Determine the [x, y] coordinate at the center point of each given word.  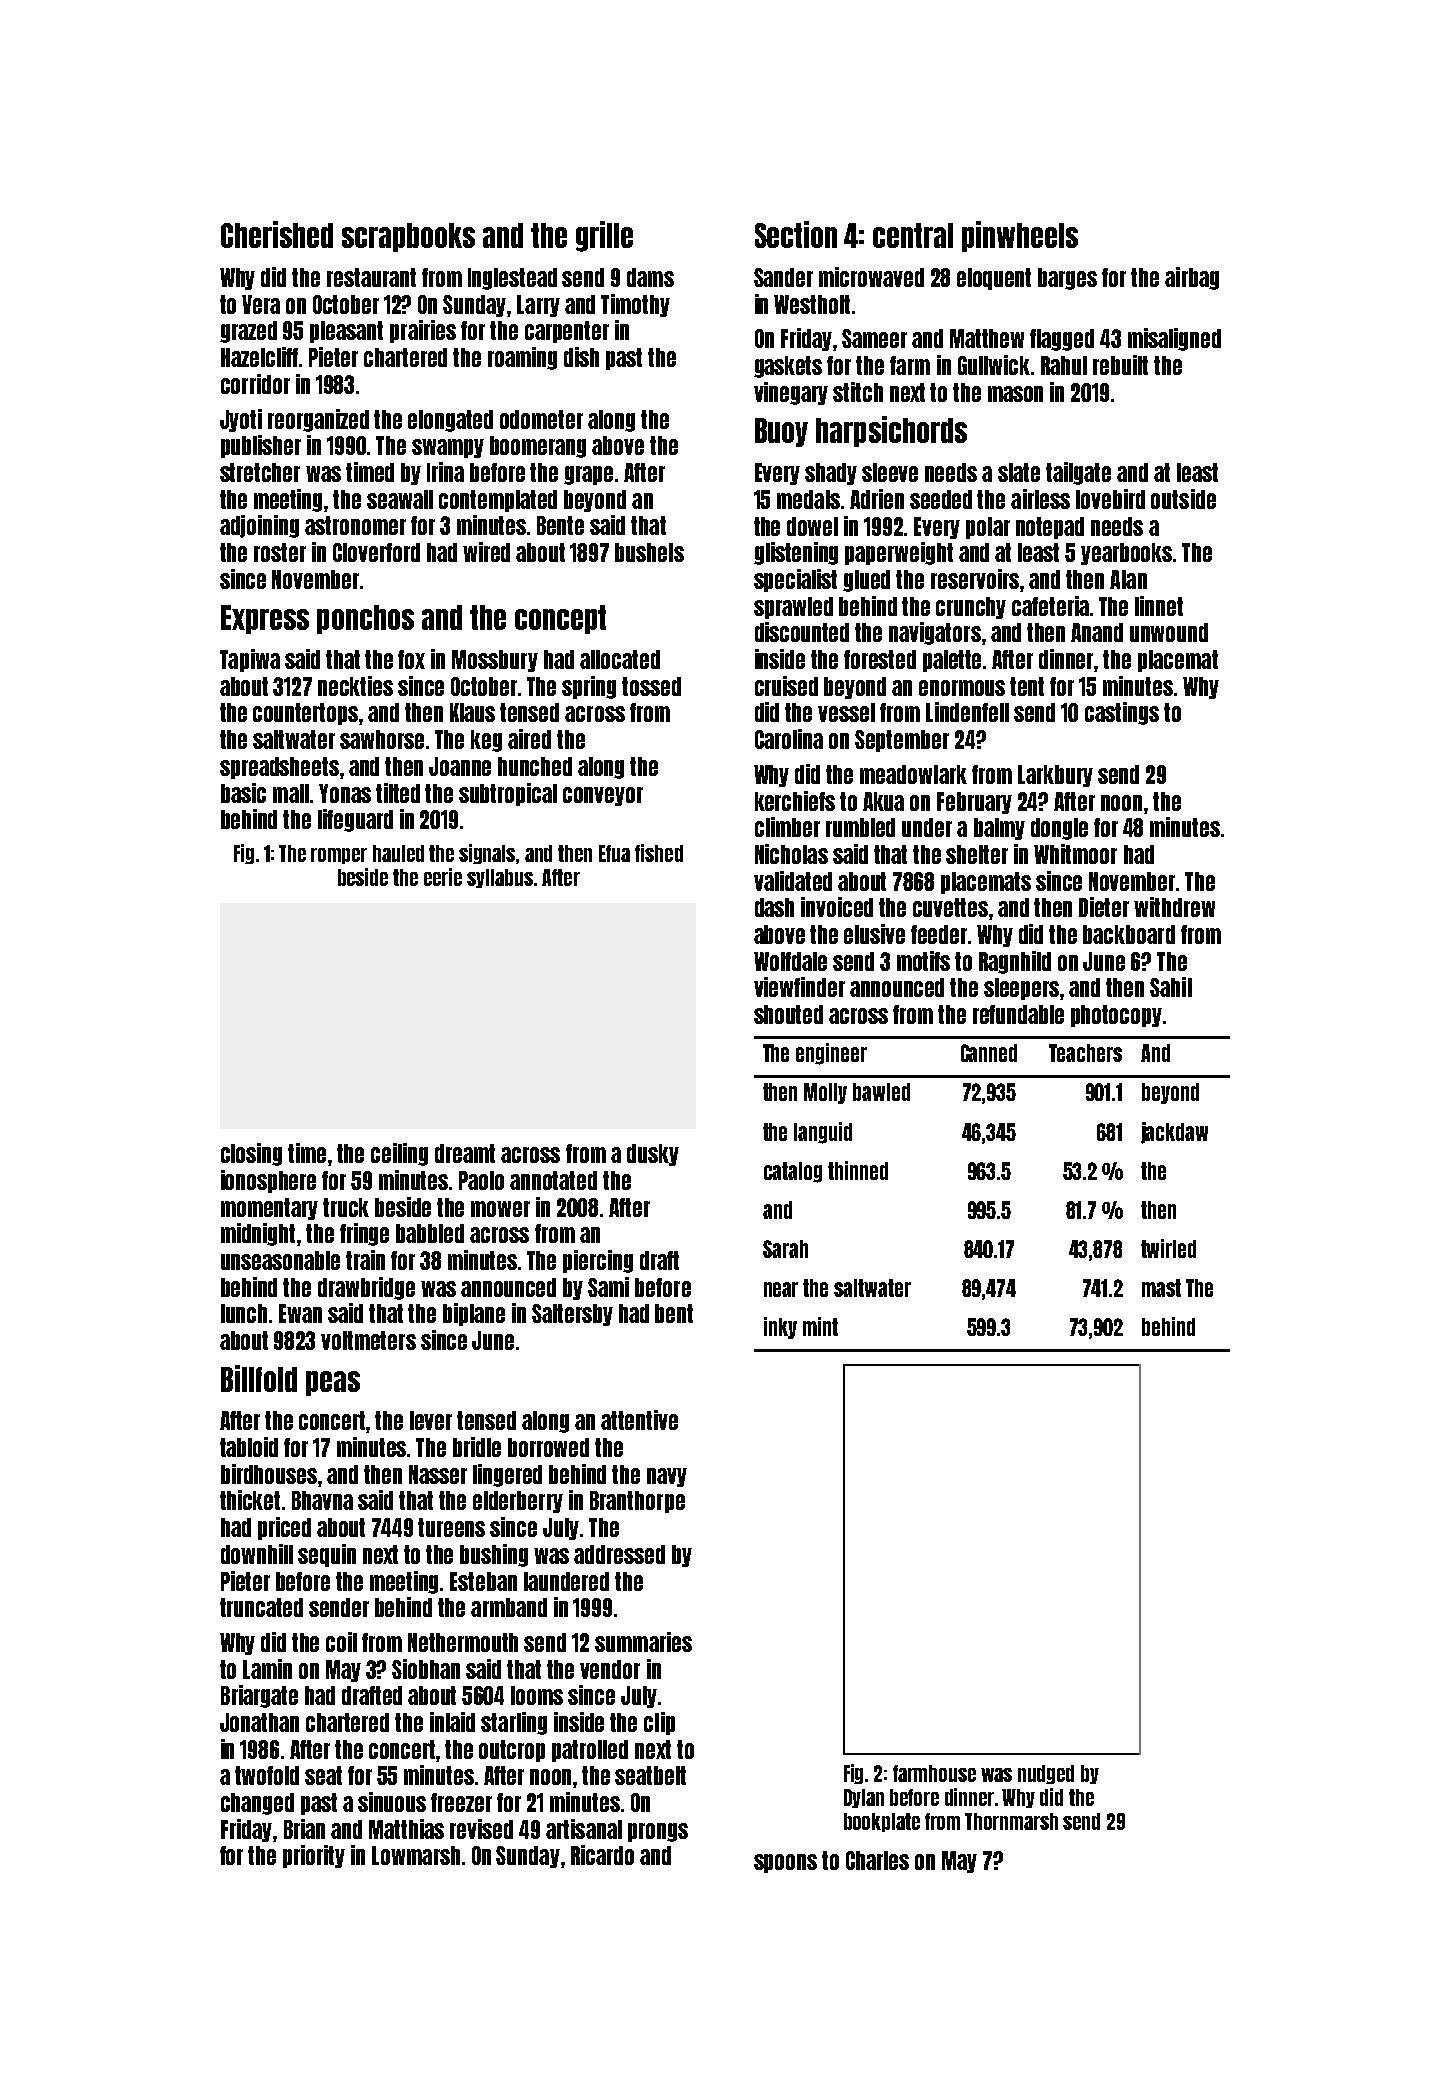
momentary [269, 1209]
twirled [1168, 1248]
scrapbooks [408, 237]
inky [780, 1328]
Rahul [1064, 365]
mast [1161, 1288]
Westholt [812, 304]
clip [659, 1723]
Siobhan [426, 1669]
